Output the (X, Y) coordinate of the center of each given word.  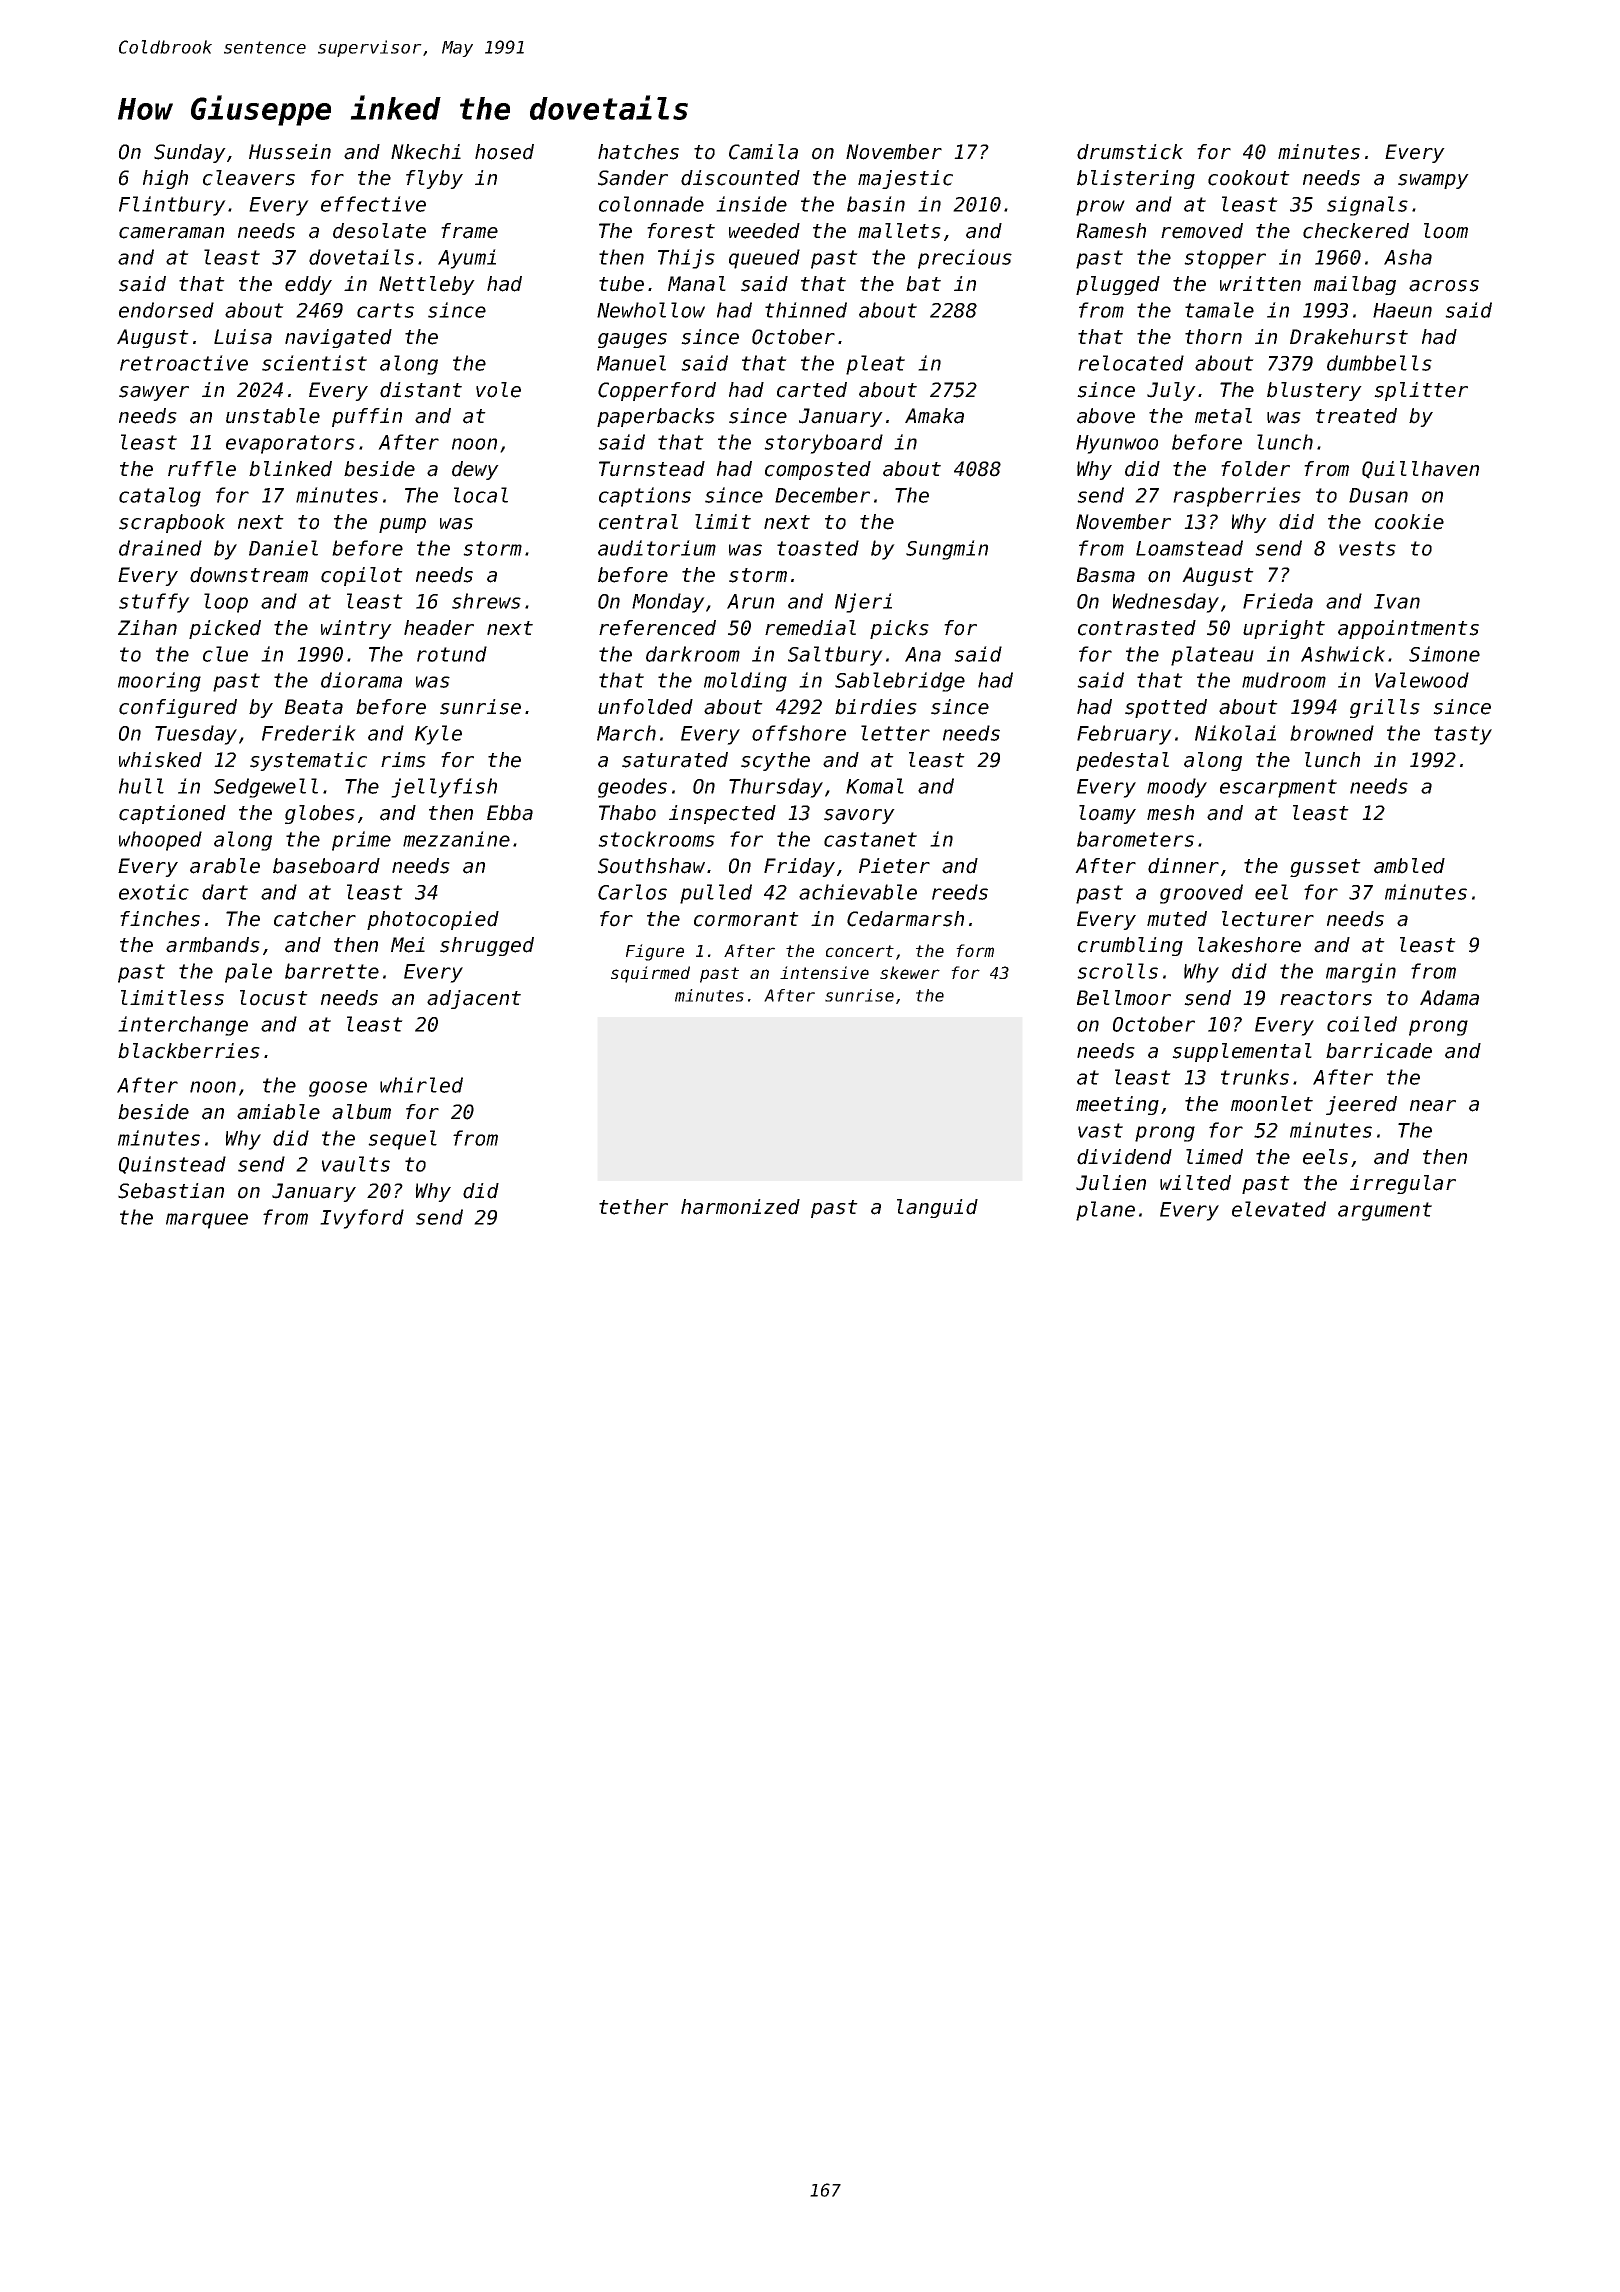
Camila (763, 152)
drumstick (1130, 152)
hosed (504, 152)
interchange (183, 1026)
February (1124, 735)
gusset (1325, 868)
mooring (159, 682)
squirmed (650, 974)
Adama (1449, 998)
